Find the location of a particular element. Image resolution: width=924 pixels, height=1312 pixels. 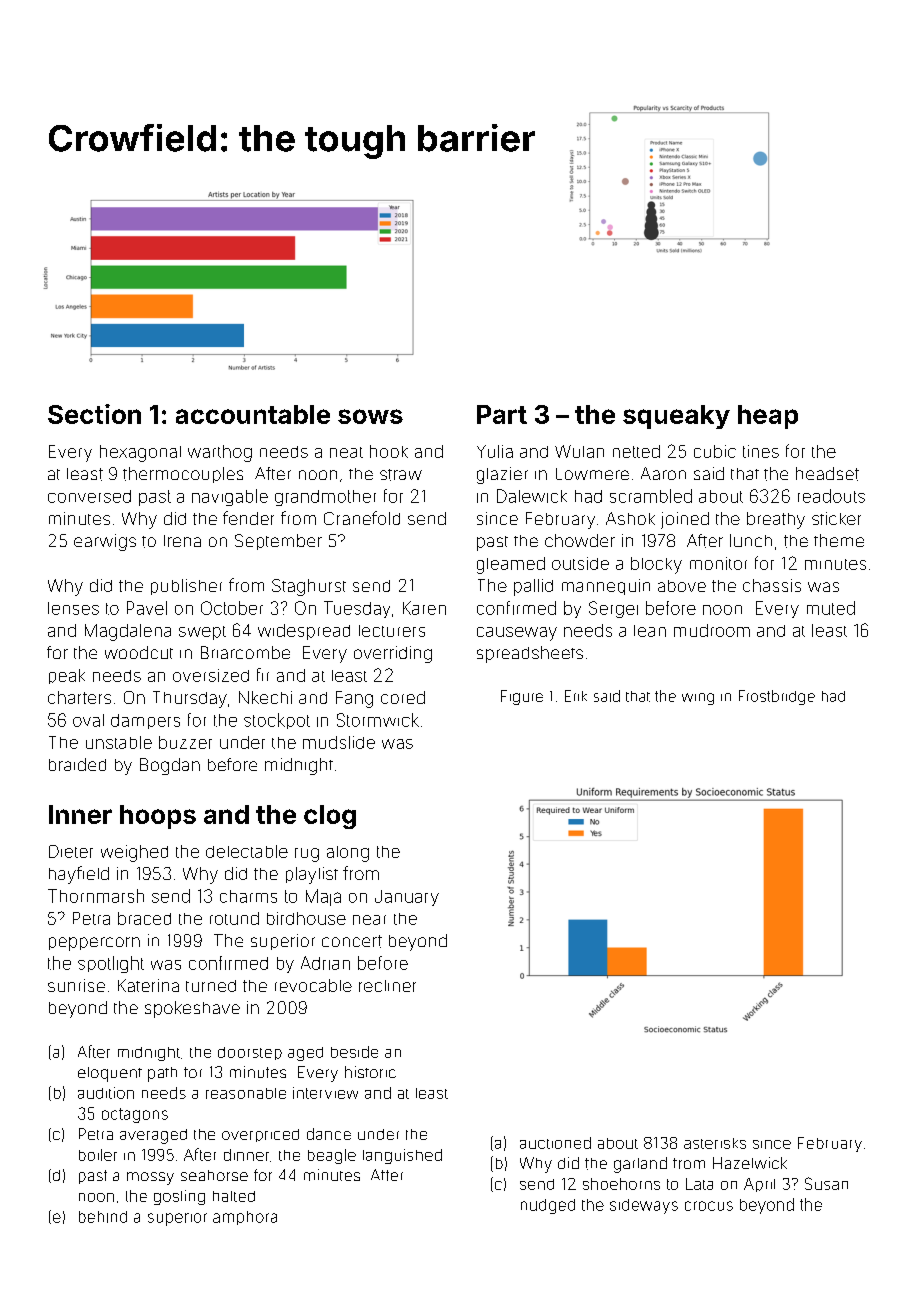

Stormwick is located at coordinates (378, 720).
